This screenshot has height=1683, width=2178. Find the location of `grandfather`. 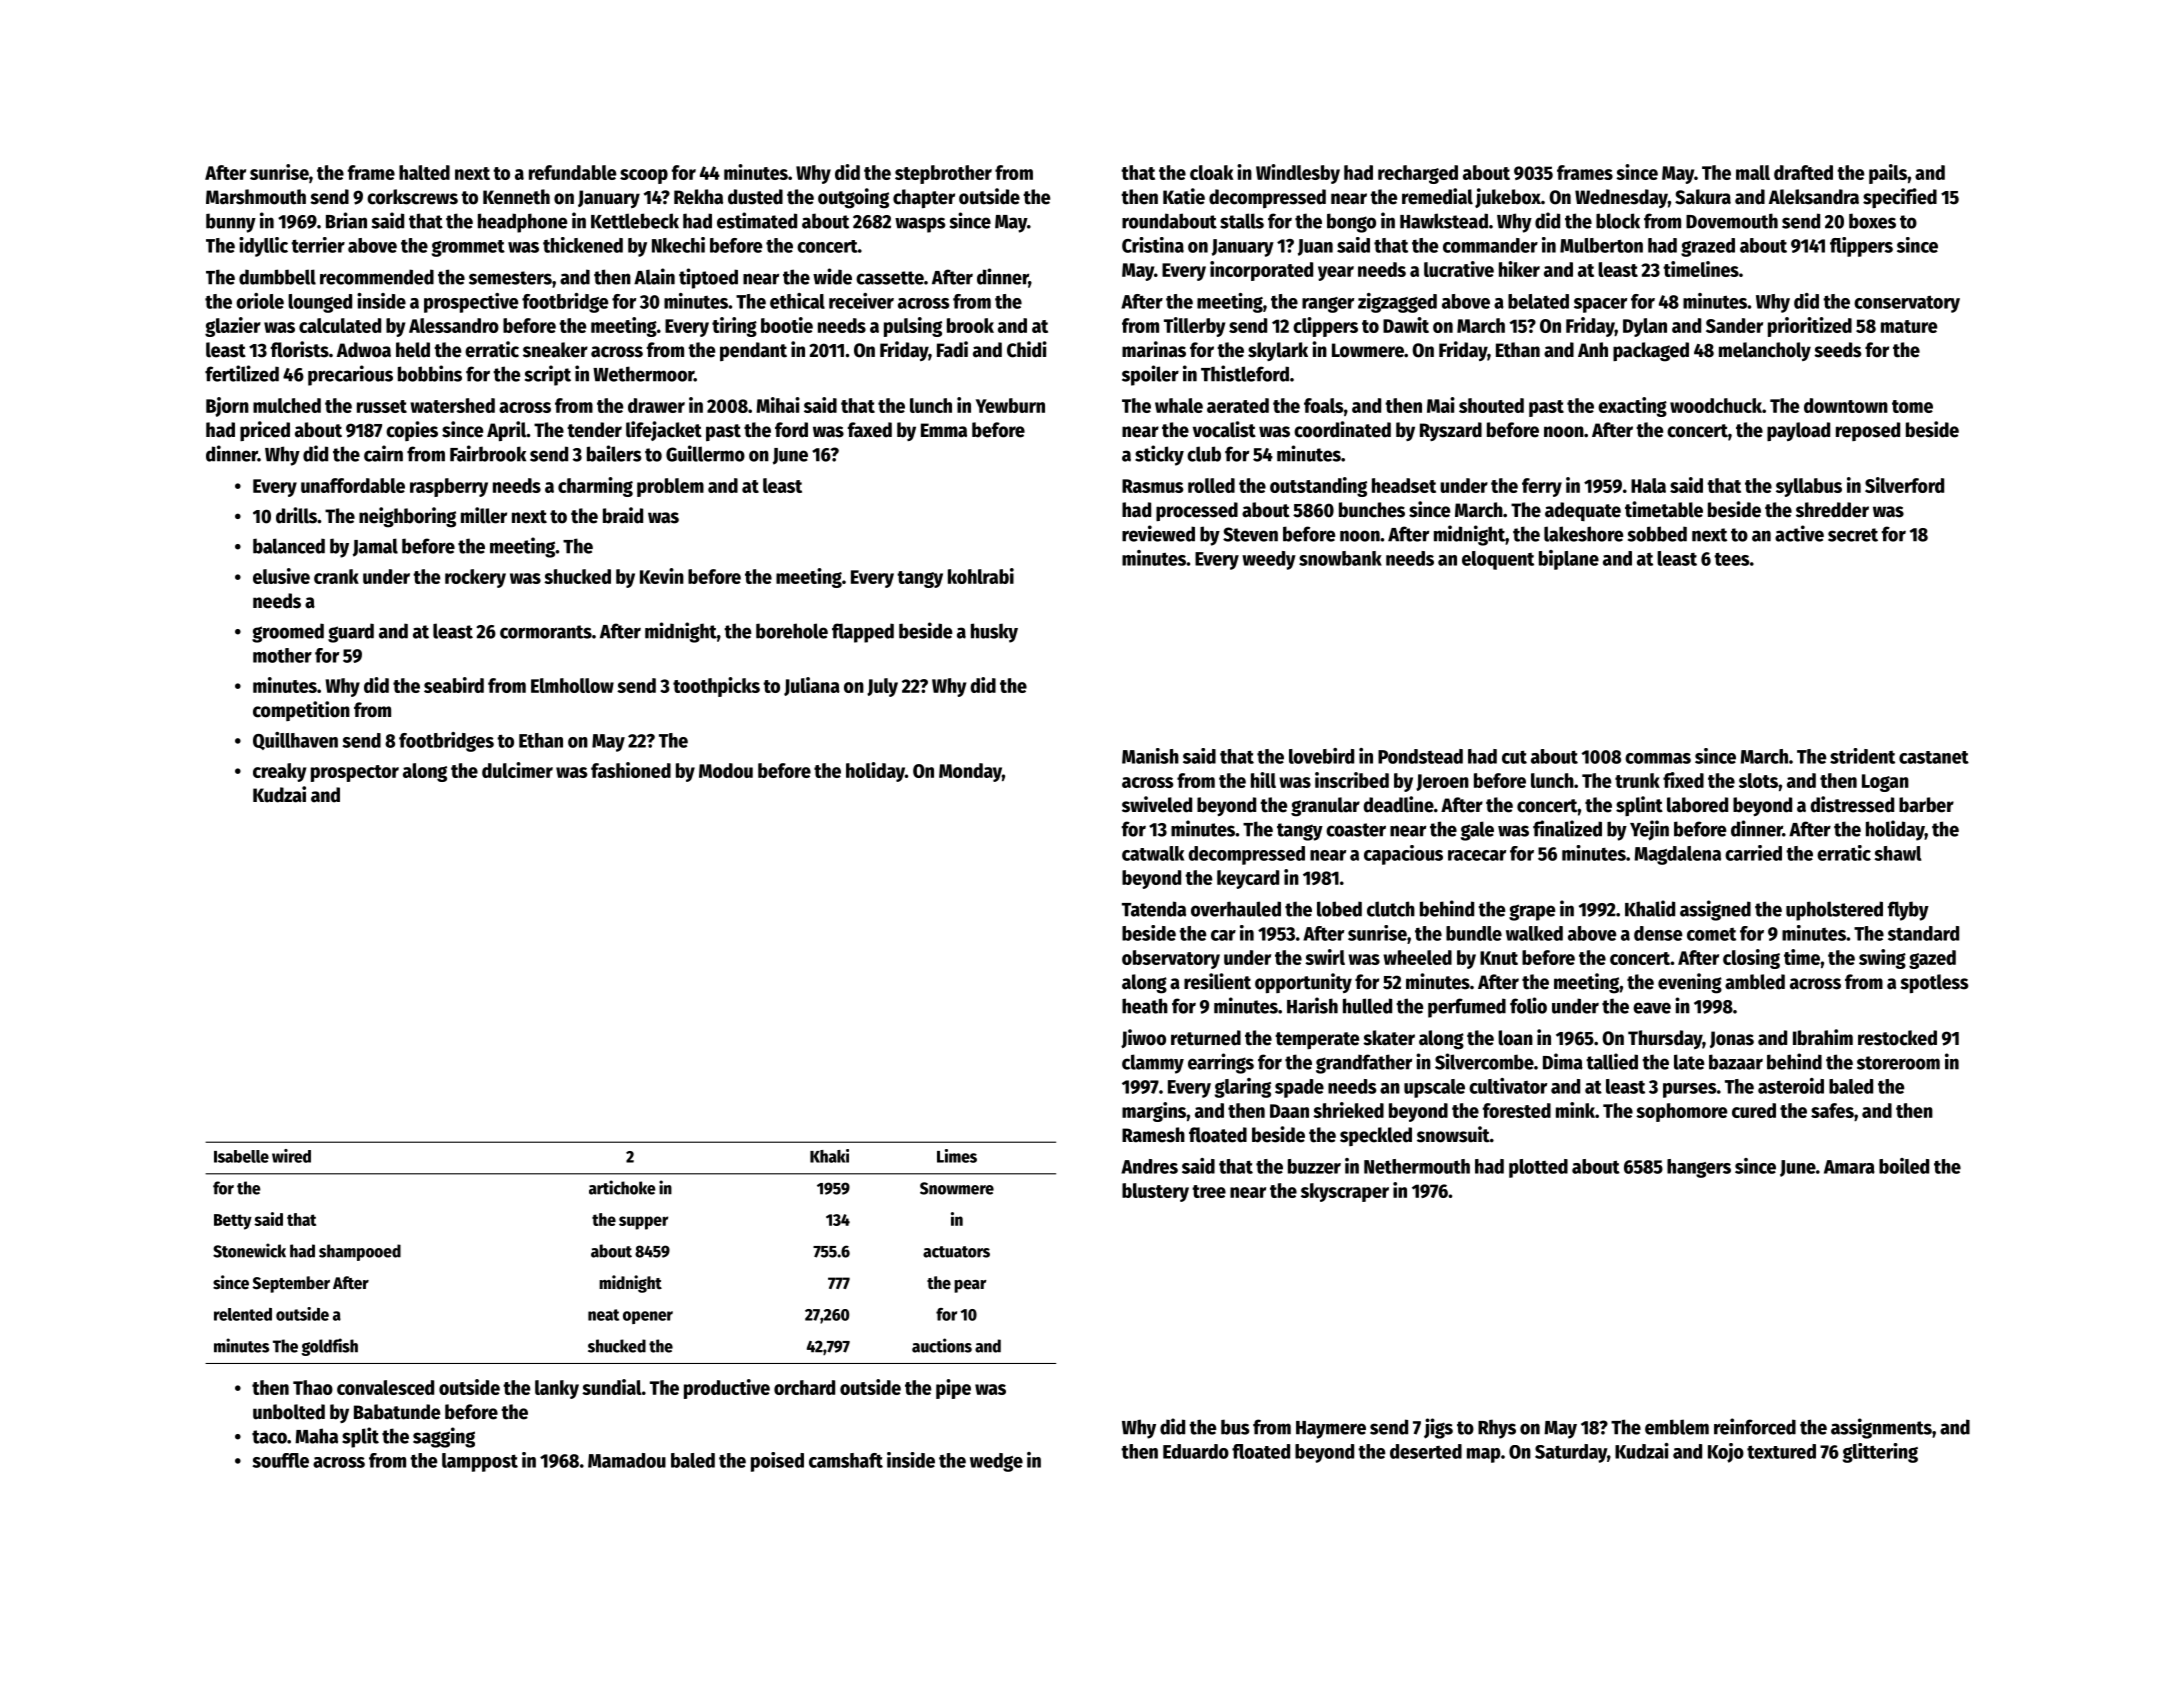

grandfather is located at coordinates (1364, 1064).
